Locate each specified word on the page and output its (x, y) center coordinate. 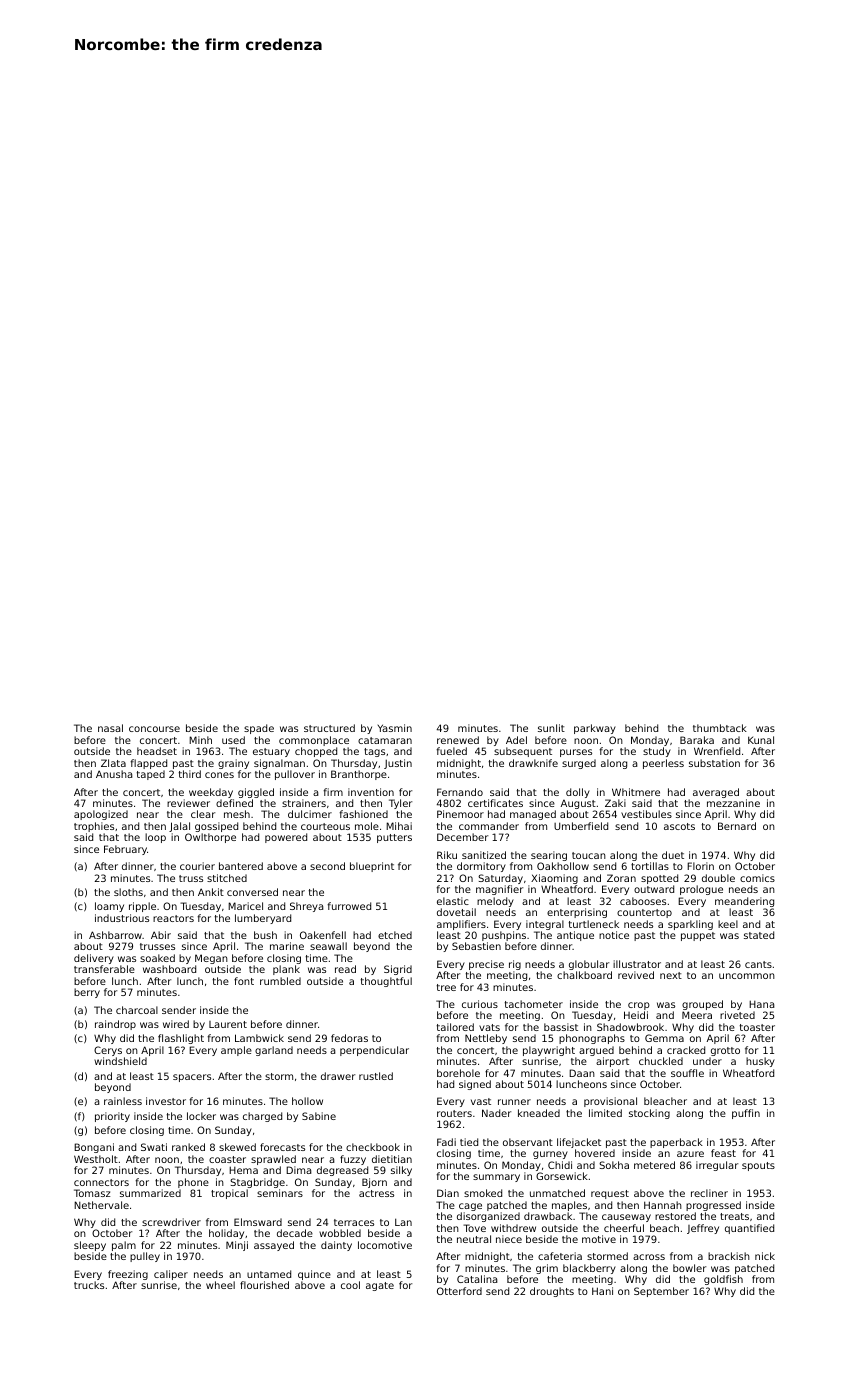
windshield (120, 1061)
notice (614, 935)
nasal (110, 728)
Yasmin (395, 728)
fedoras (349, 1038)
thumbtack (720, 728)
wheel (220, 1285)
